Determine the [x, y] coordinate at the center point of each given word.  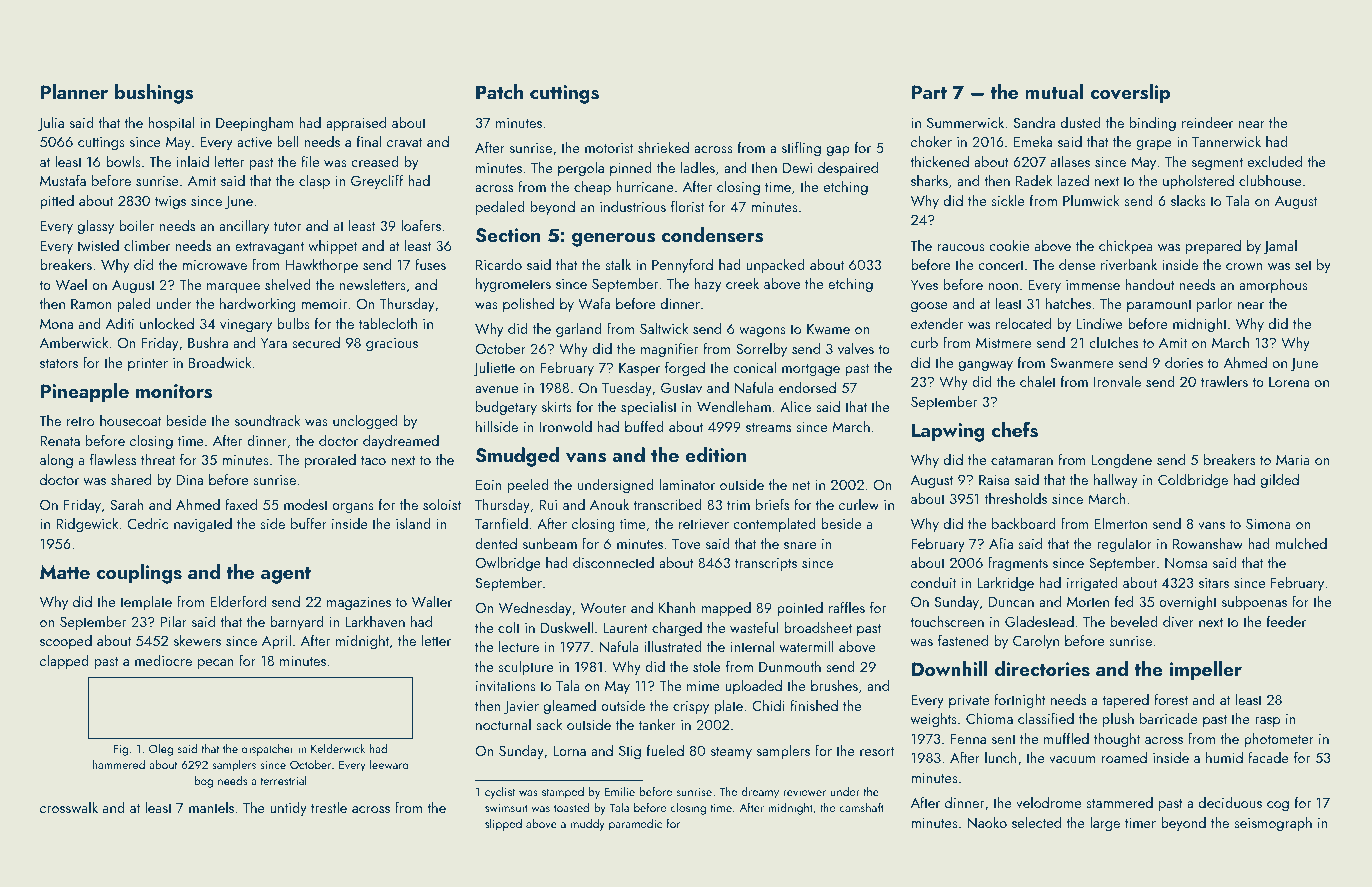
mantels [211, 807]
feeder [1286, 621]
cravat [404, 142]
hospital [171, 123]
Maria [1293, 460]
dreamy [760, 792]
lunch [1001, 757]
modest [306, 504]
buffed [644, 426]
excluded [1275, 161]
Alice [795, 406]
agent [286, 575]
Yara [274, 343]
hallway [1116, 480]
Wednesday [535, 608]
